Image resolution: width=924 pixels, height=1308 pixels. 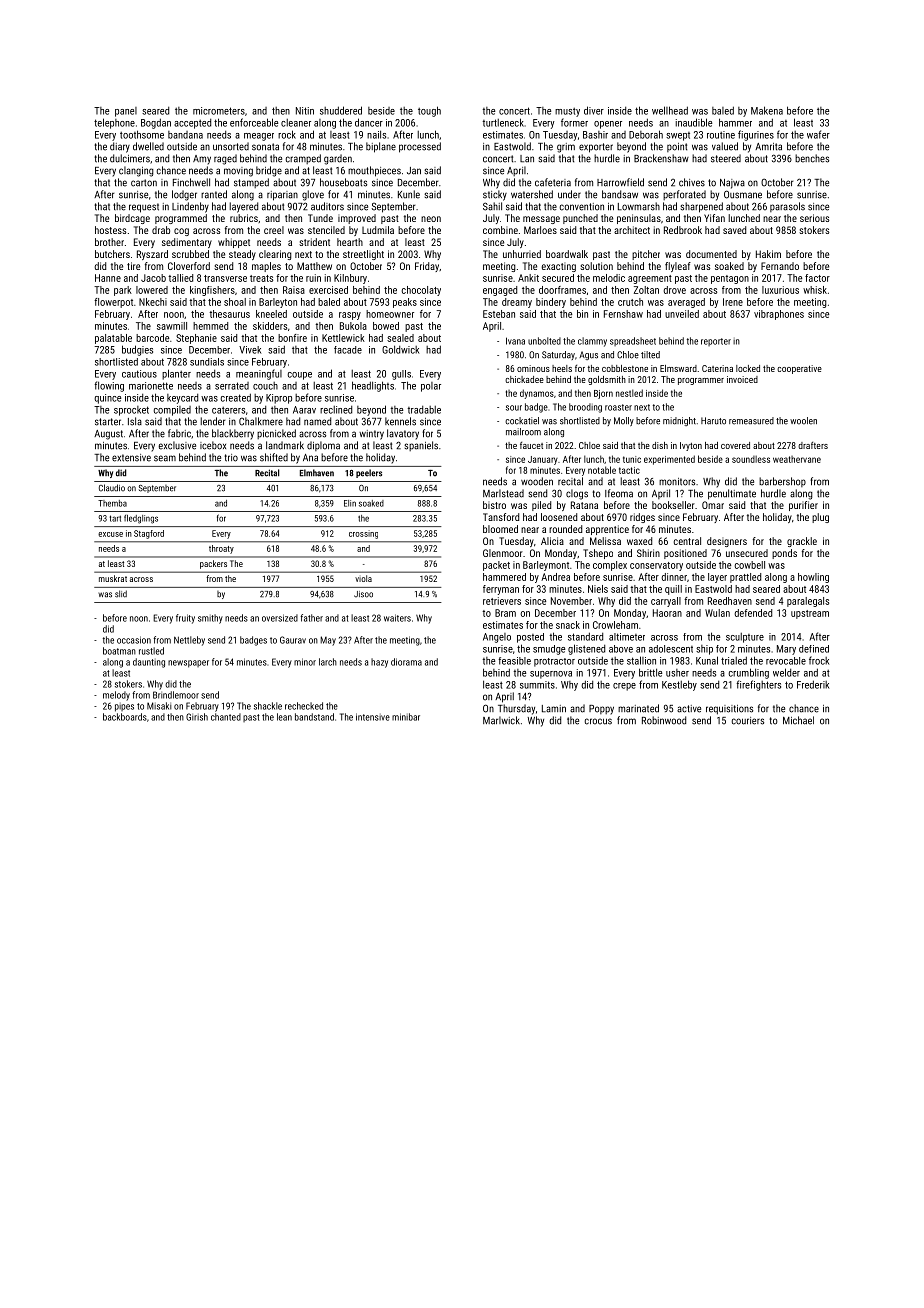 I want to click on Makena, so click(x=767, y=110).
